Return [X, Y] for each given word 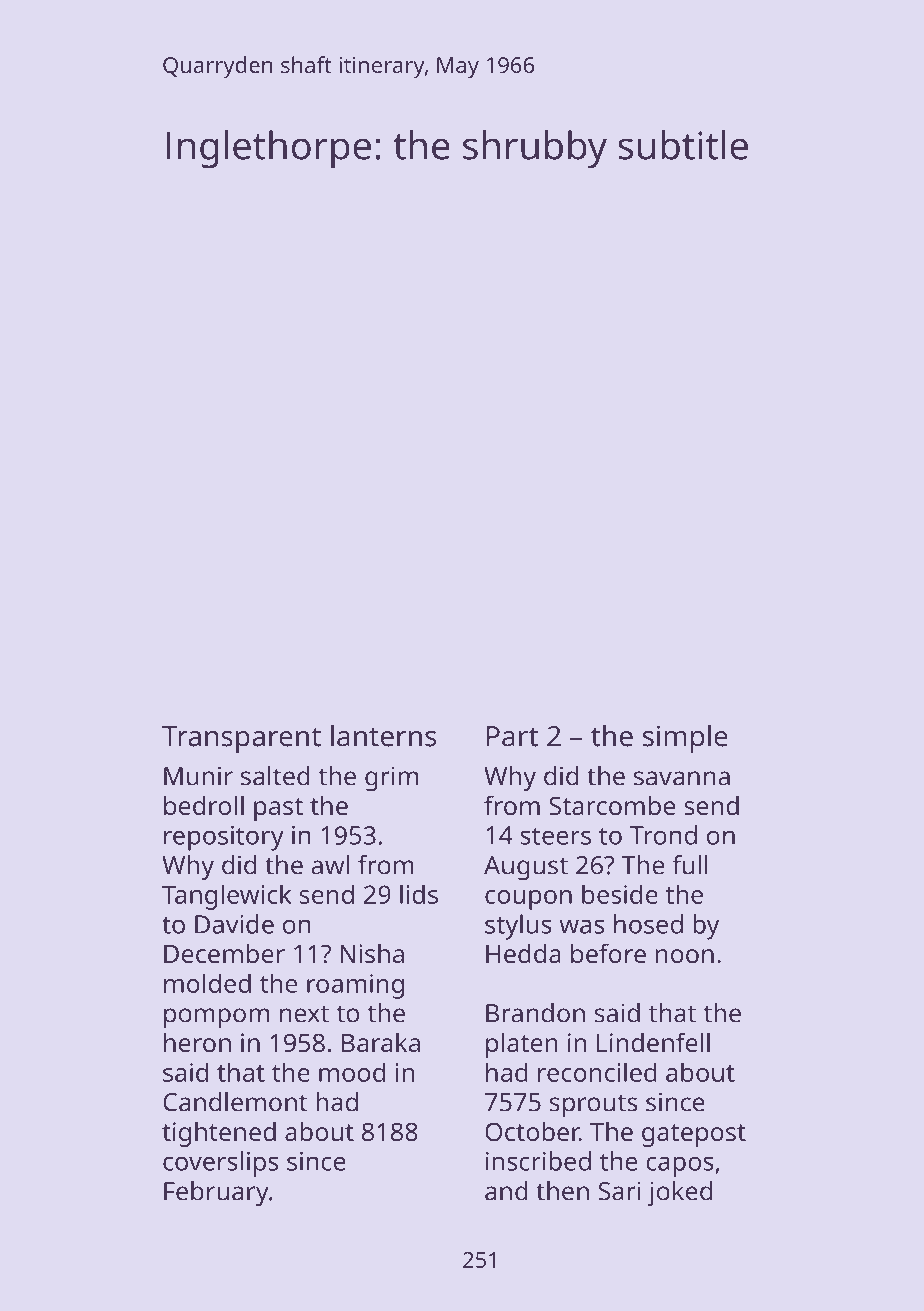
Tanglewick [226, 897]
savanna [682, 778]
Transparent [241, 739]
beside [620, 894]
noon [685, 956]
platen [522, 1045]
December [224, 953]
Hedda [523, 953]
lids [419, 894]
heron [197, 1042]
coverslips [220, 1164]
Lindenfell [653, 1042]
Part [512, 736]
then [562, 1191]
